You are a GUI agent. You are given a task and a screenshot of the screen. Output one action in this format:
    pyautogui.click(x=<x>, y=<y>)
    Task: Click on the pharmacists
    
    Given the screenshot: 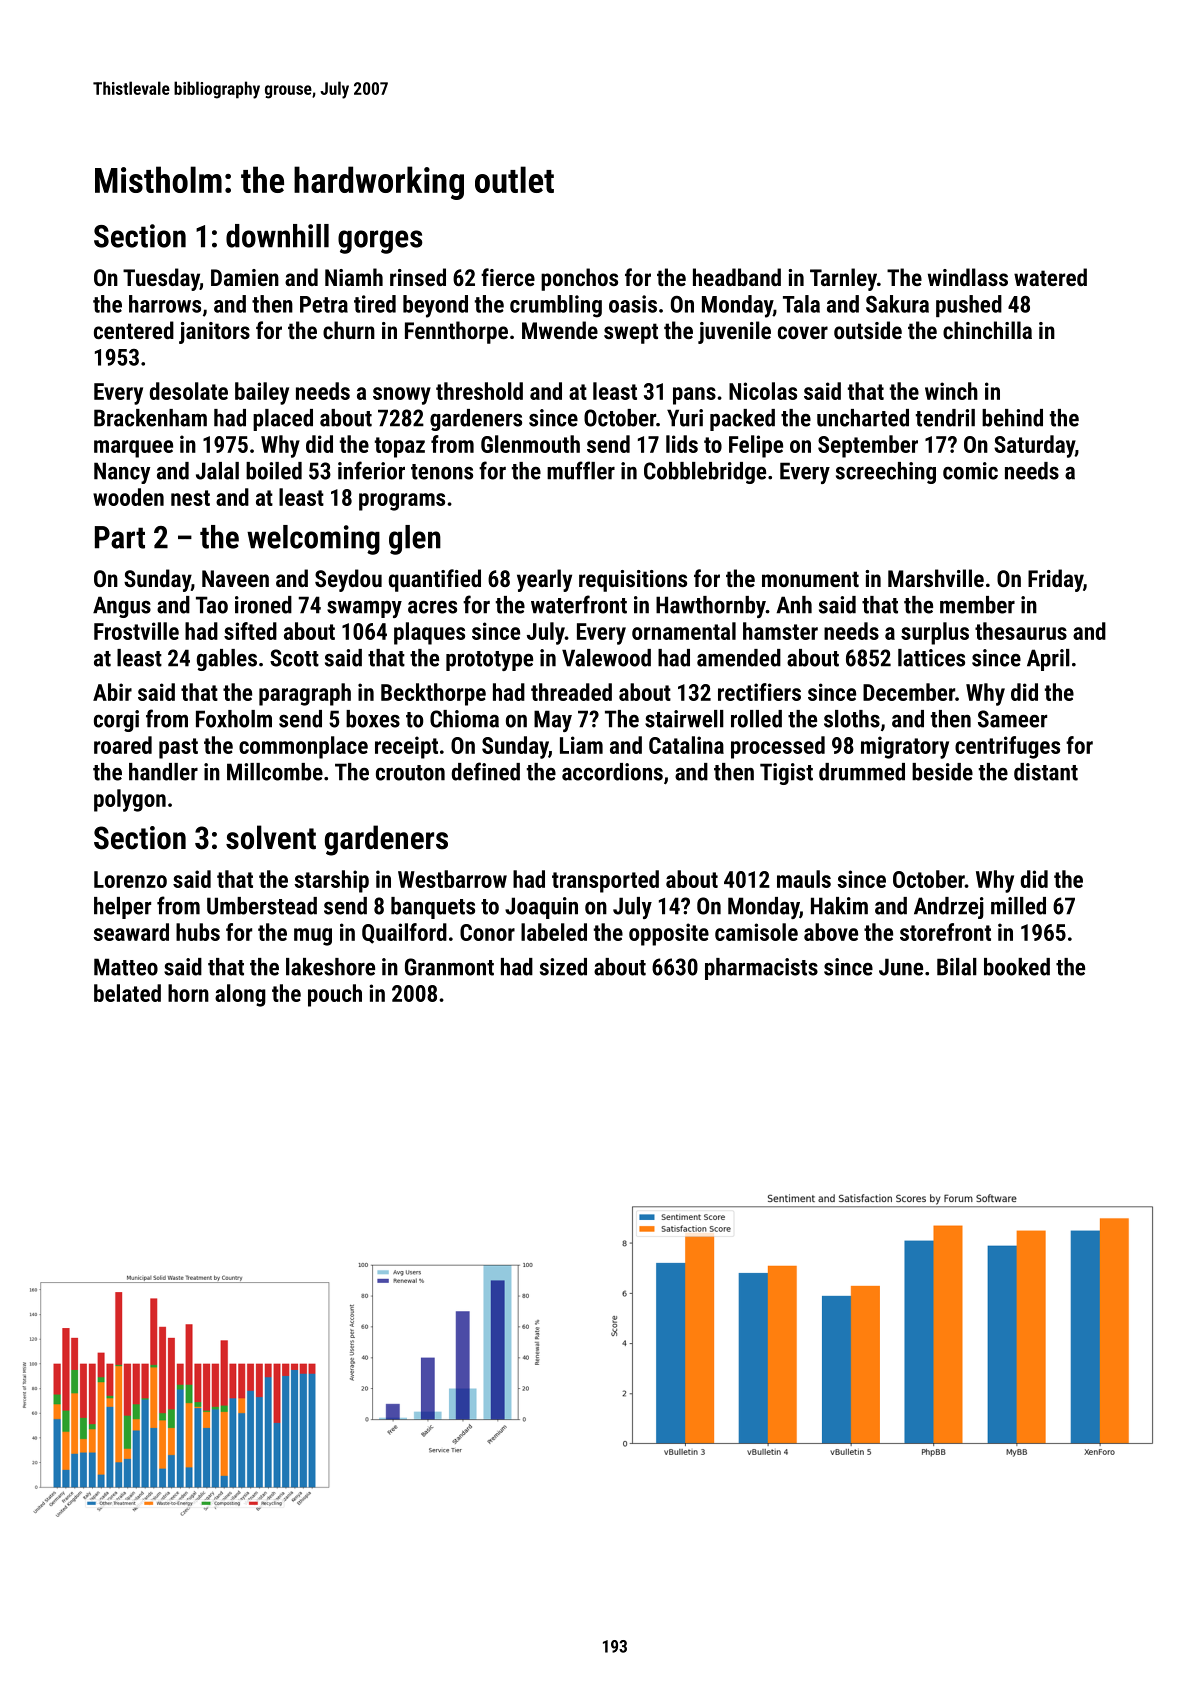 What is the action you would take?
    pyautogui.click(x=761, y=969)
